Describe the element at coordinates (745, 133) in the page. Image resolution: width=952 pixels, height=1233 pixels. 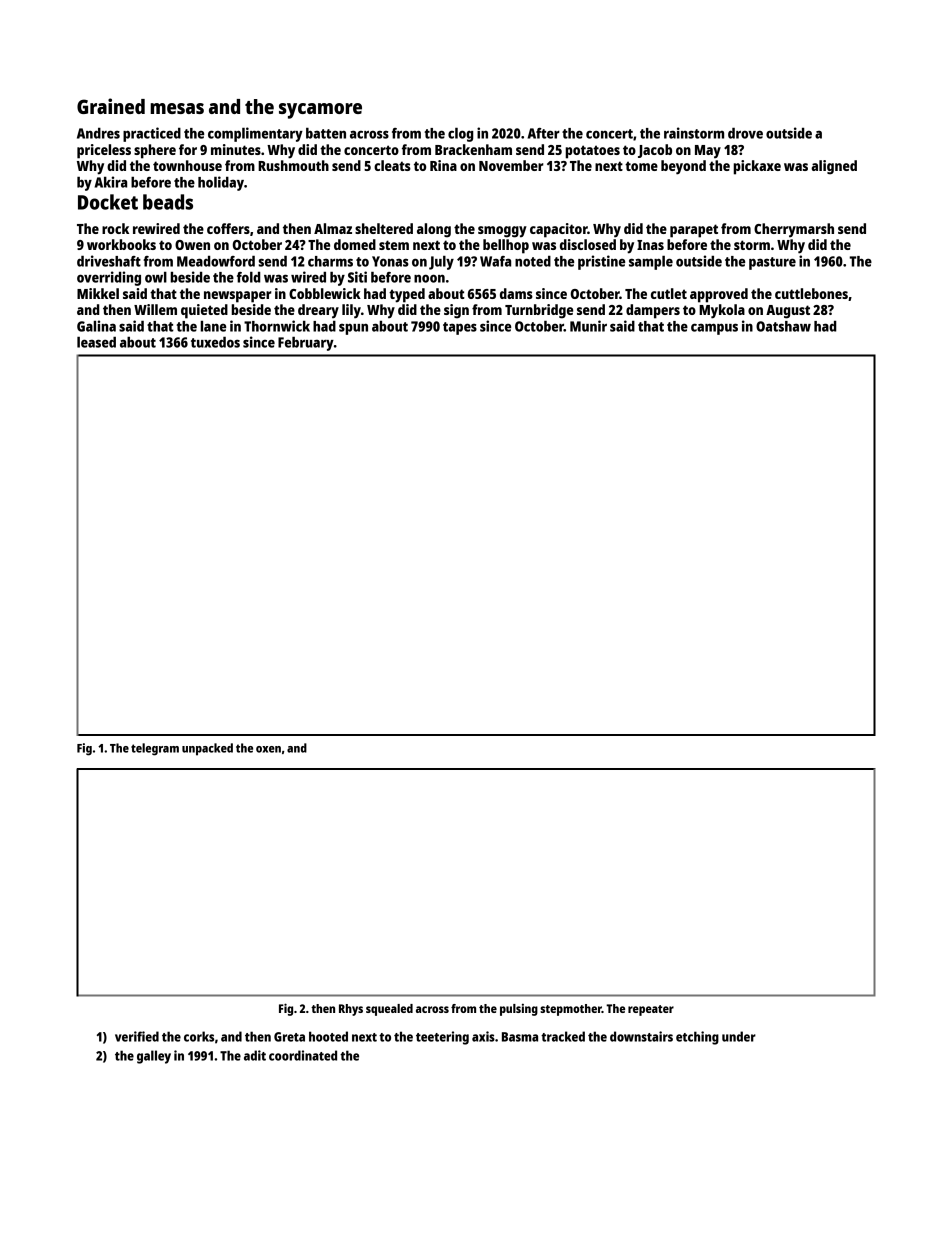
I see `drove` at that location.
